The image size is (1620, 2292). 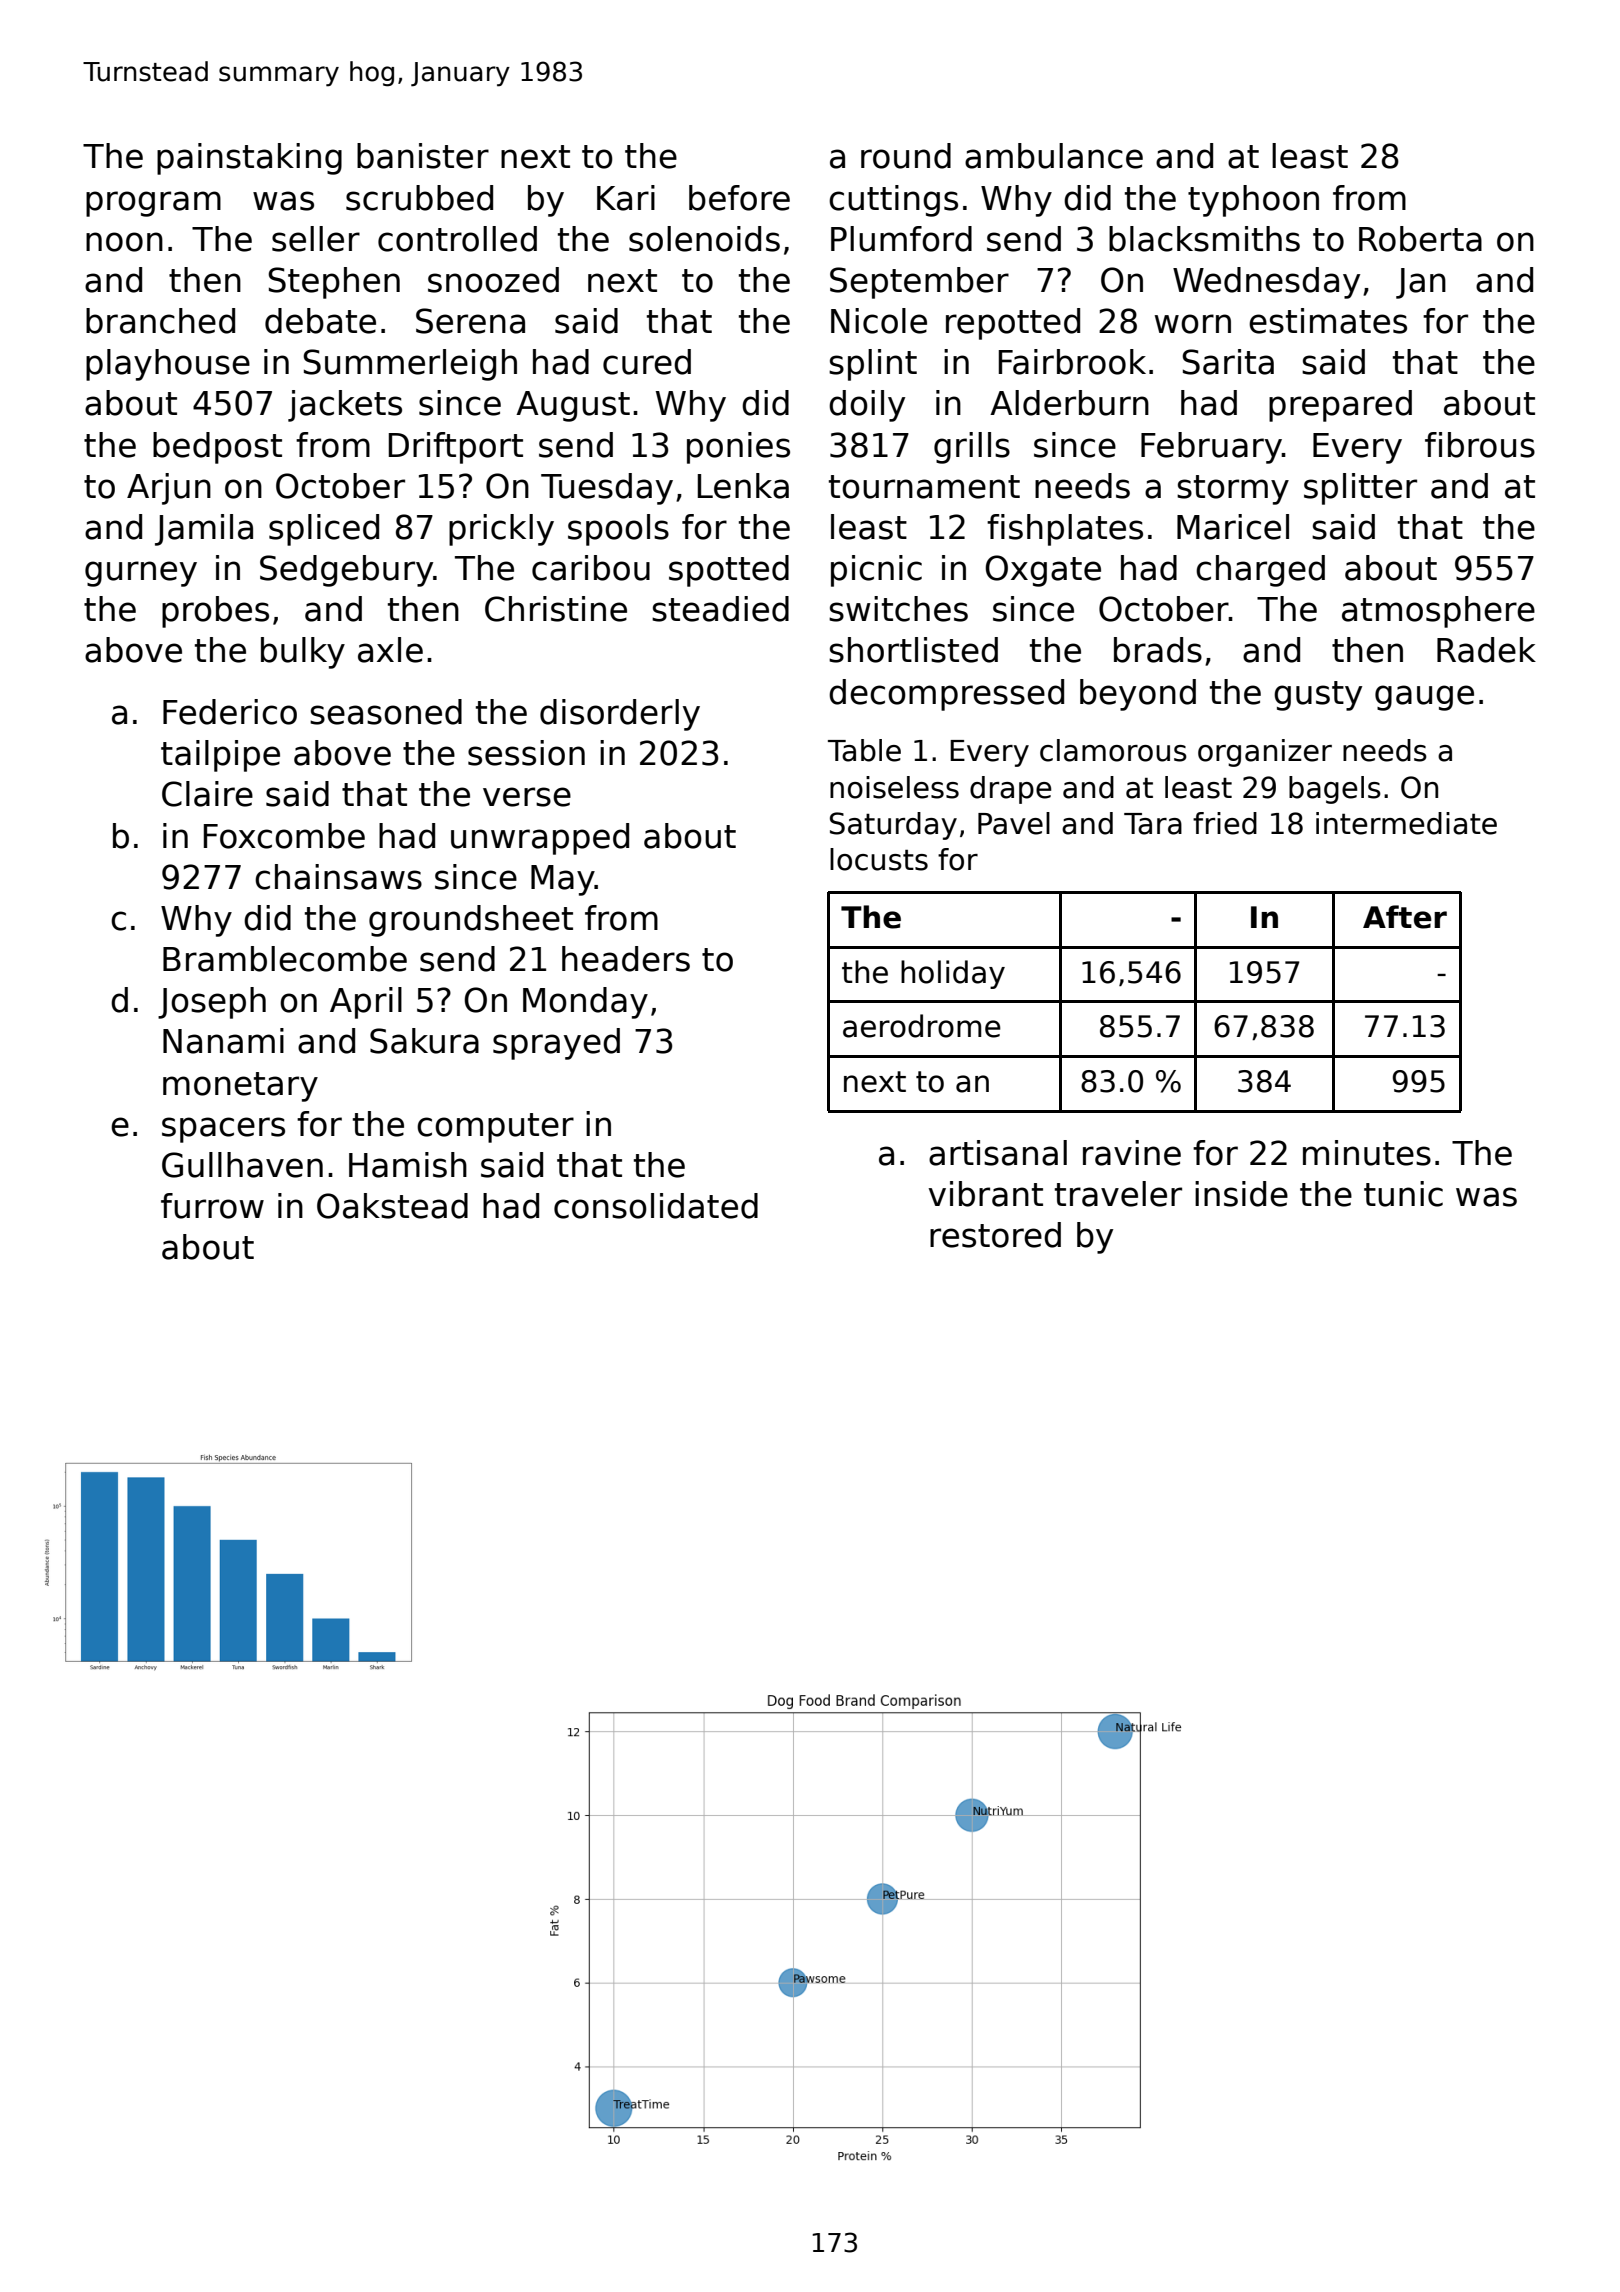 I want to click on atmosphere, so click(x=1438, y=612).
